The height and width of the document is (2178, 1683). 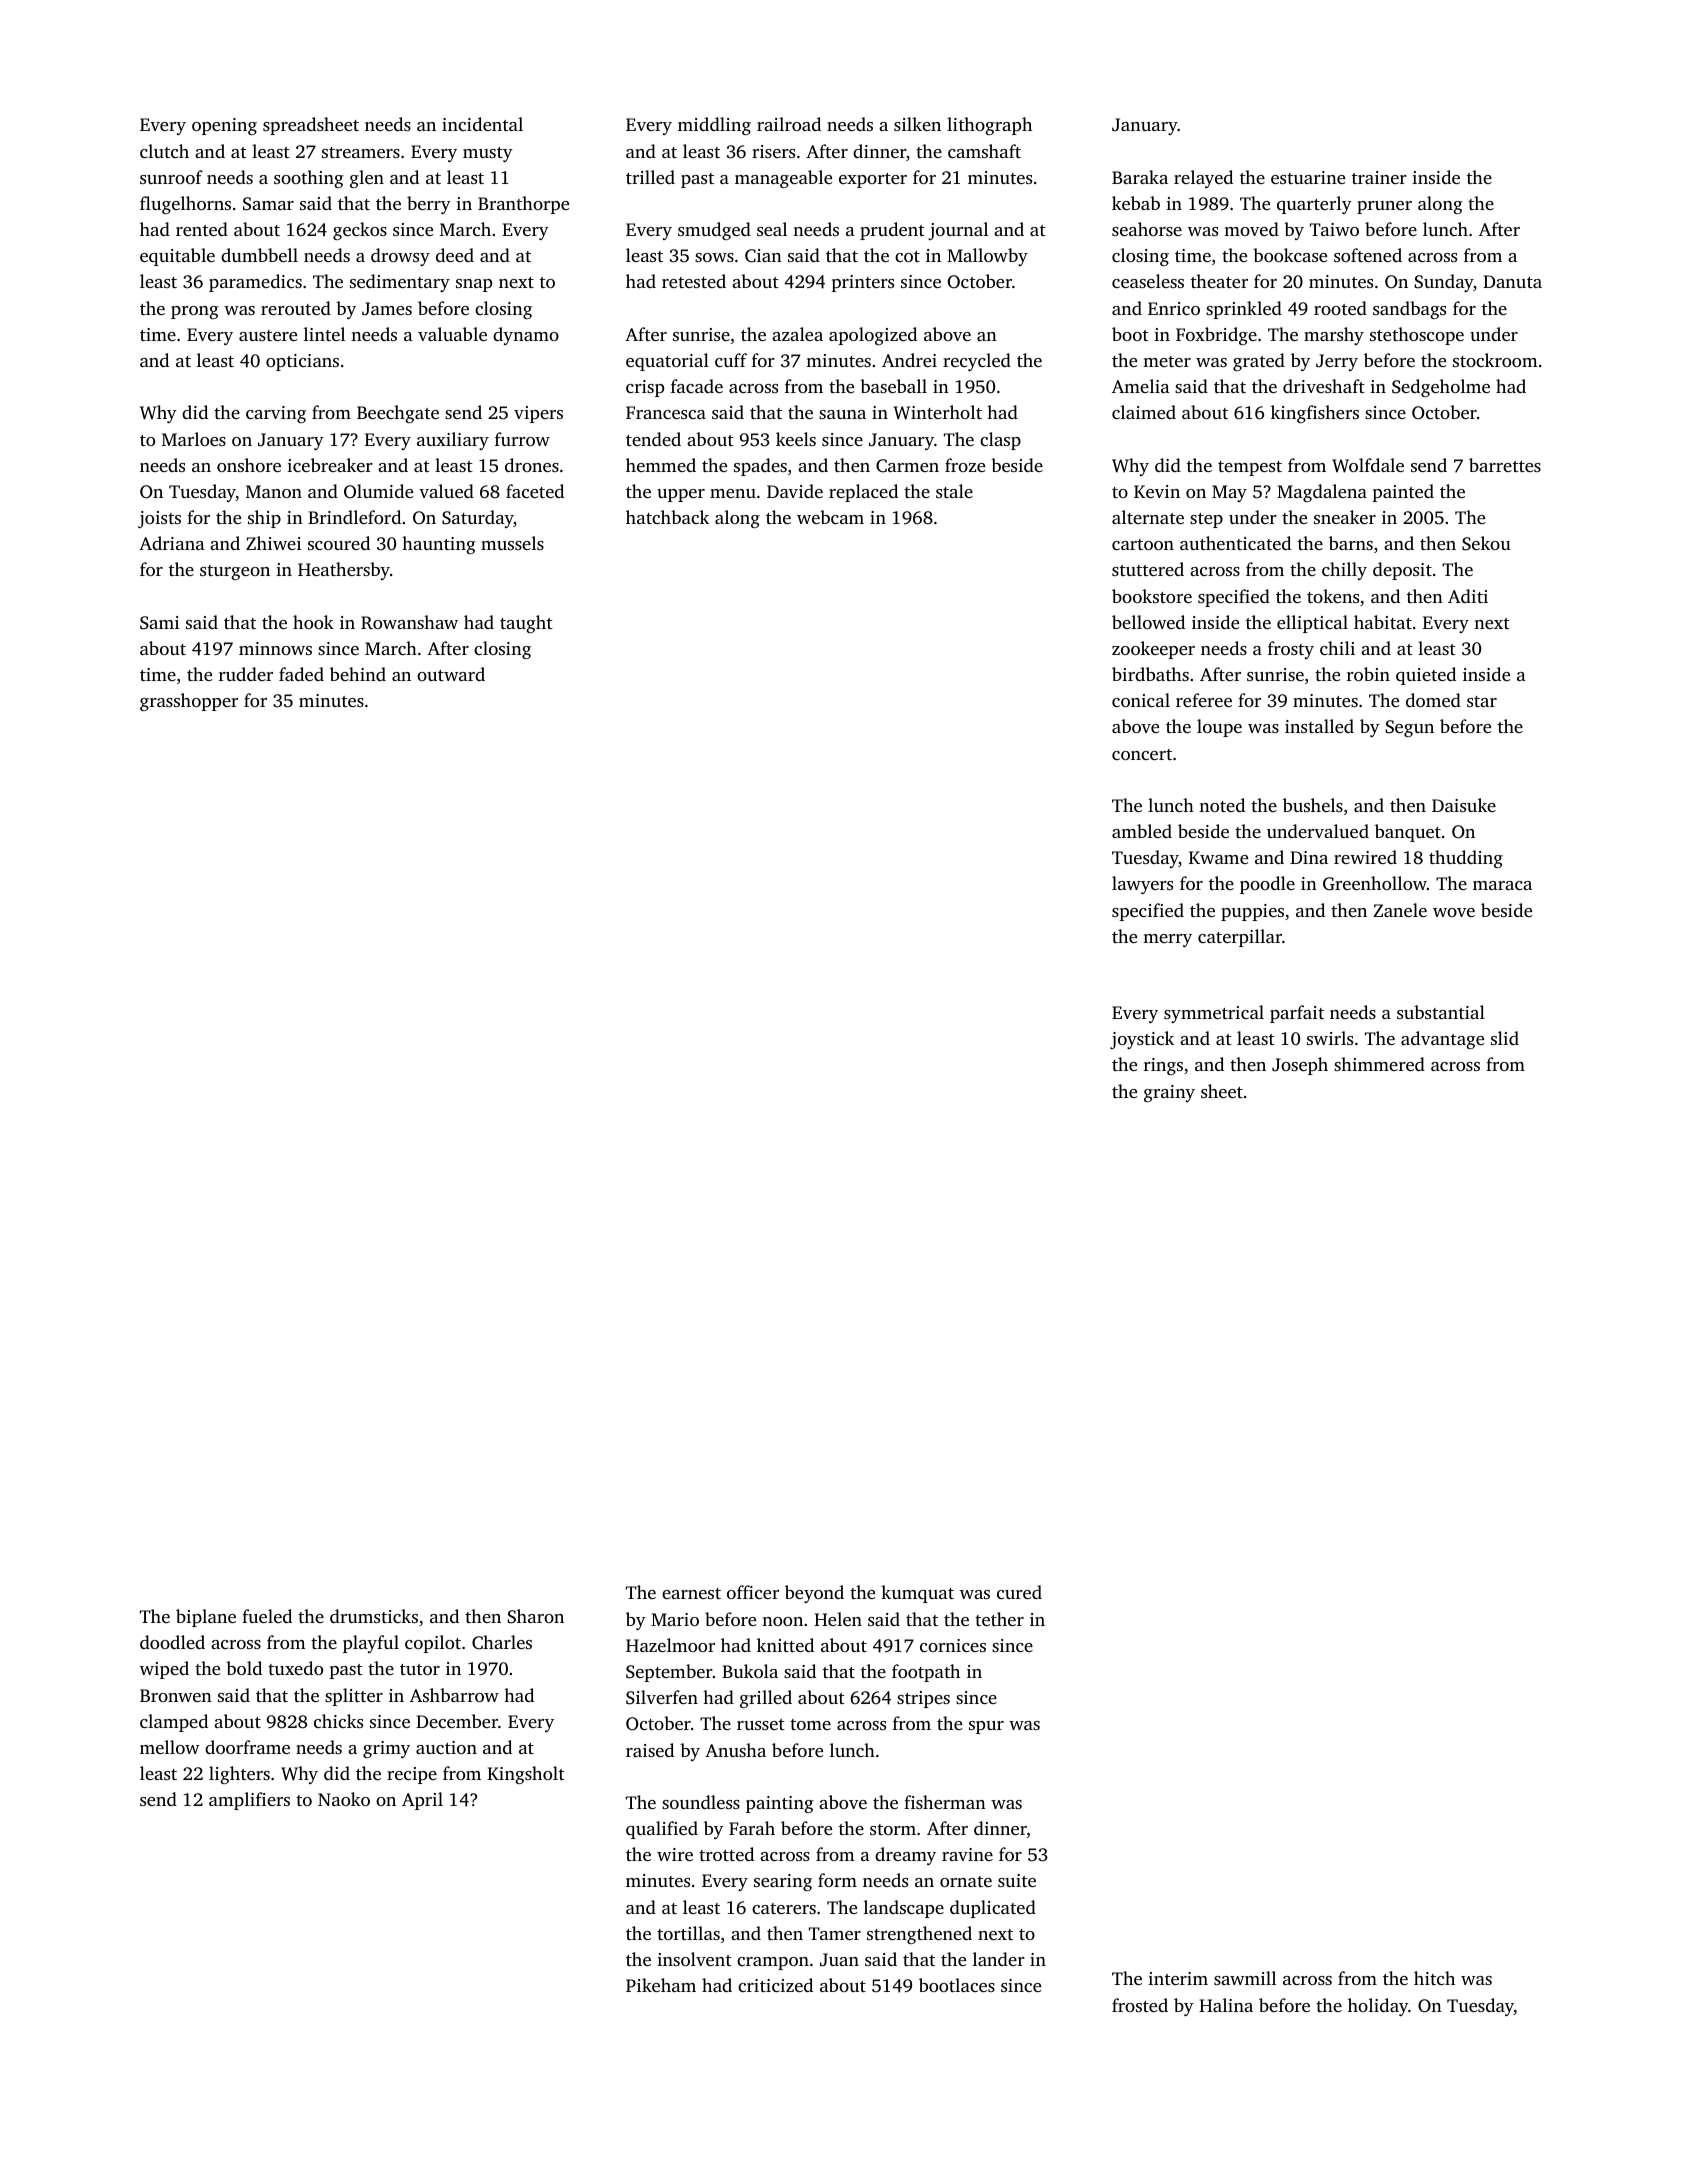 What do you see at coordinates (863, 493) in the document?
I see `replaced` at bounding box center [863, 493].
